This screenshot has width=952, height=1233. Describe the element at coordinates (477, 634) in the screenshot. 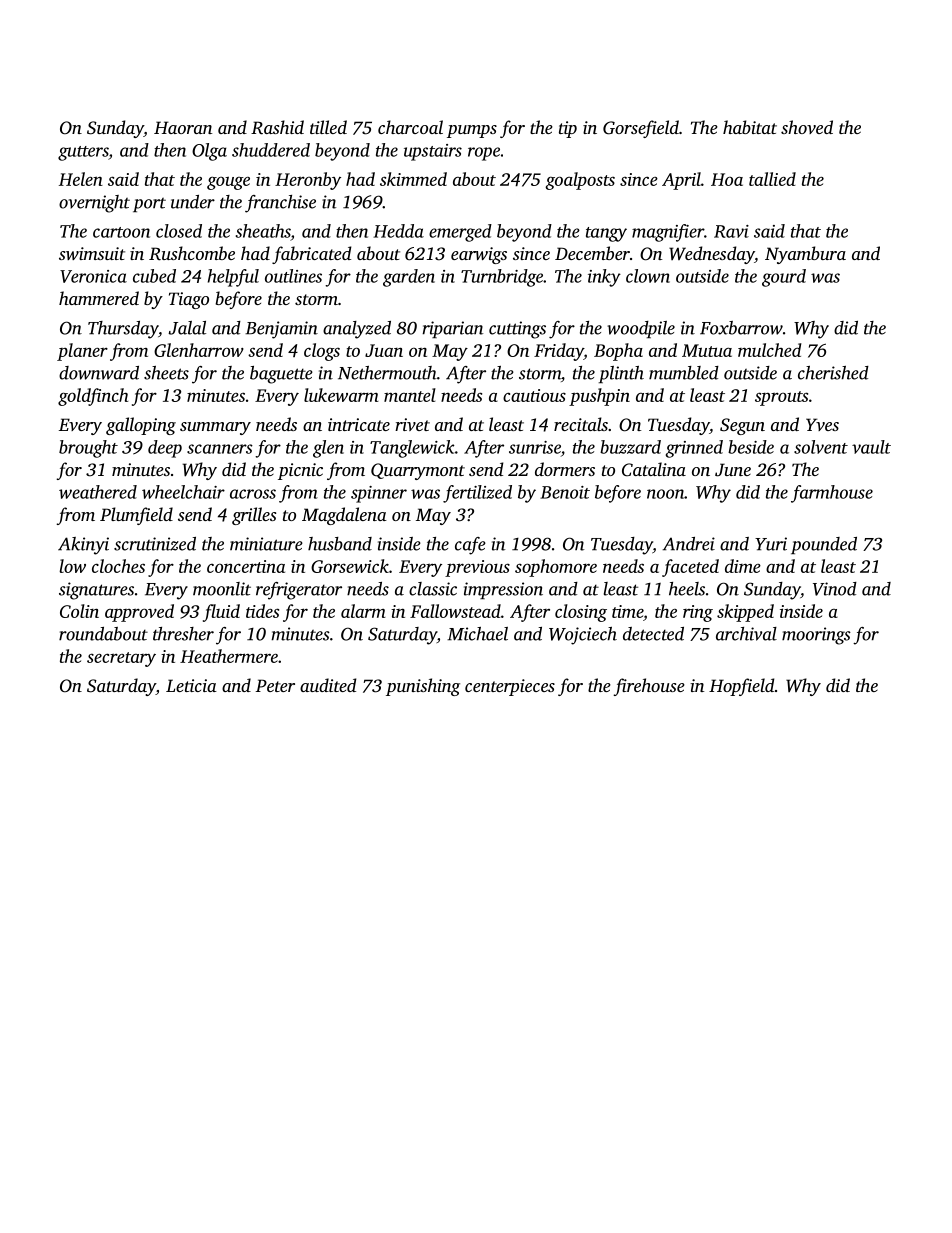

I see `Michael` at that location.
